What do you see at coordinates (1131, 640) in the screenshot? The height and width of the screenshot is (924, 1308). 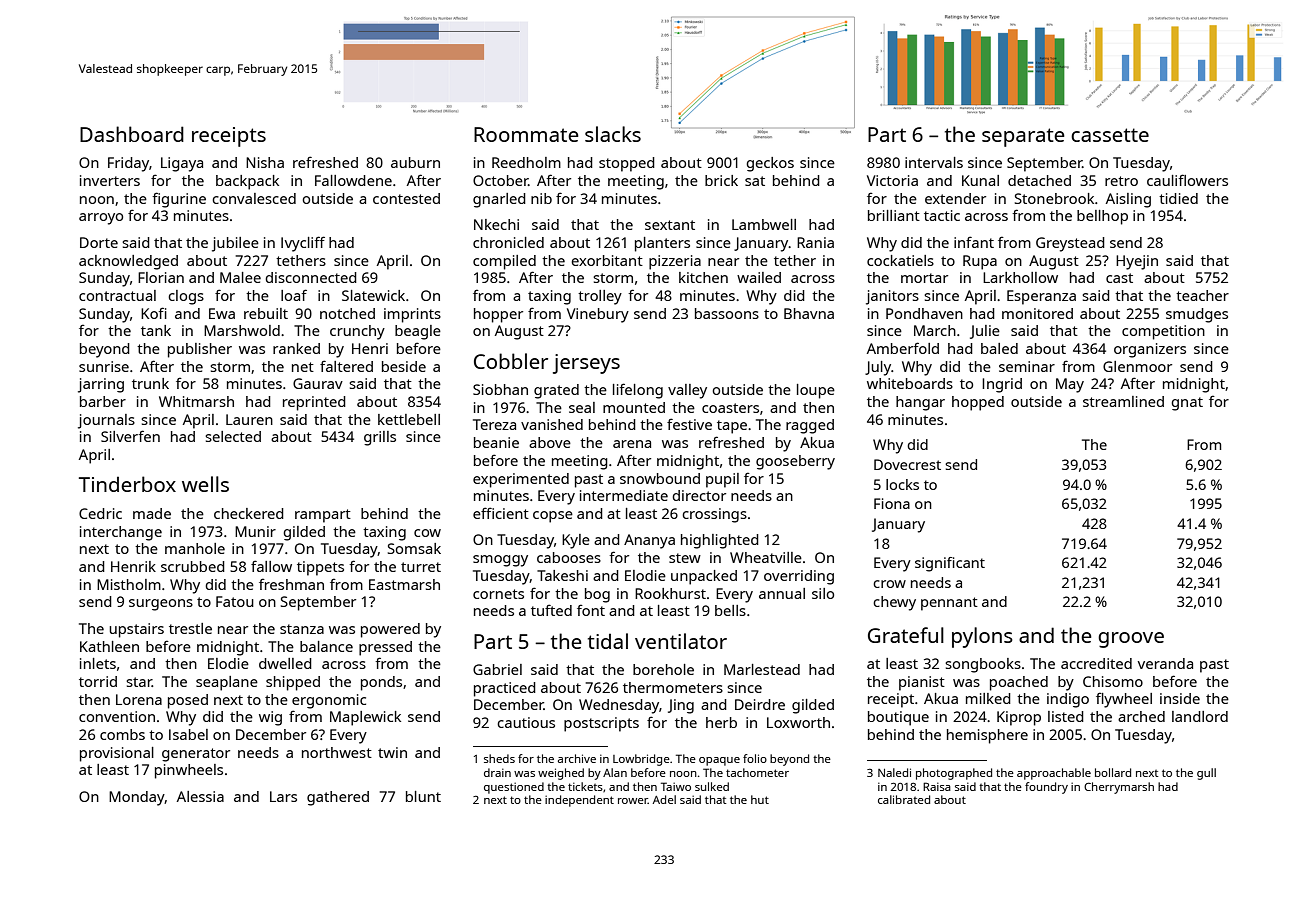 I see `groove` at bounding box center [1131, 640].
